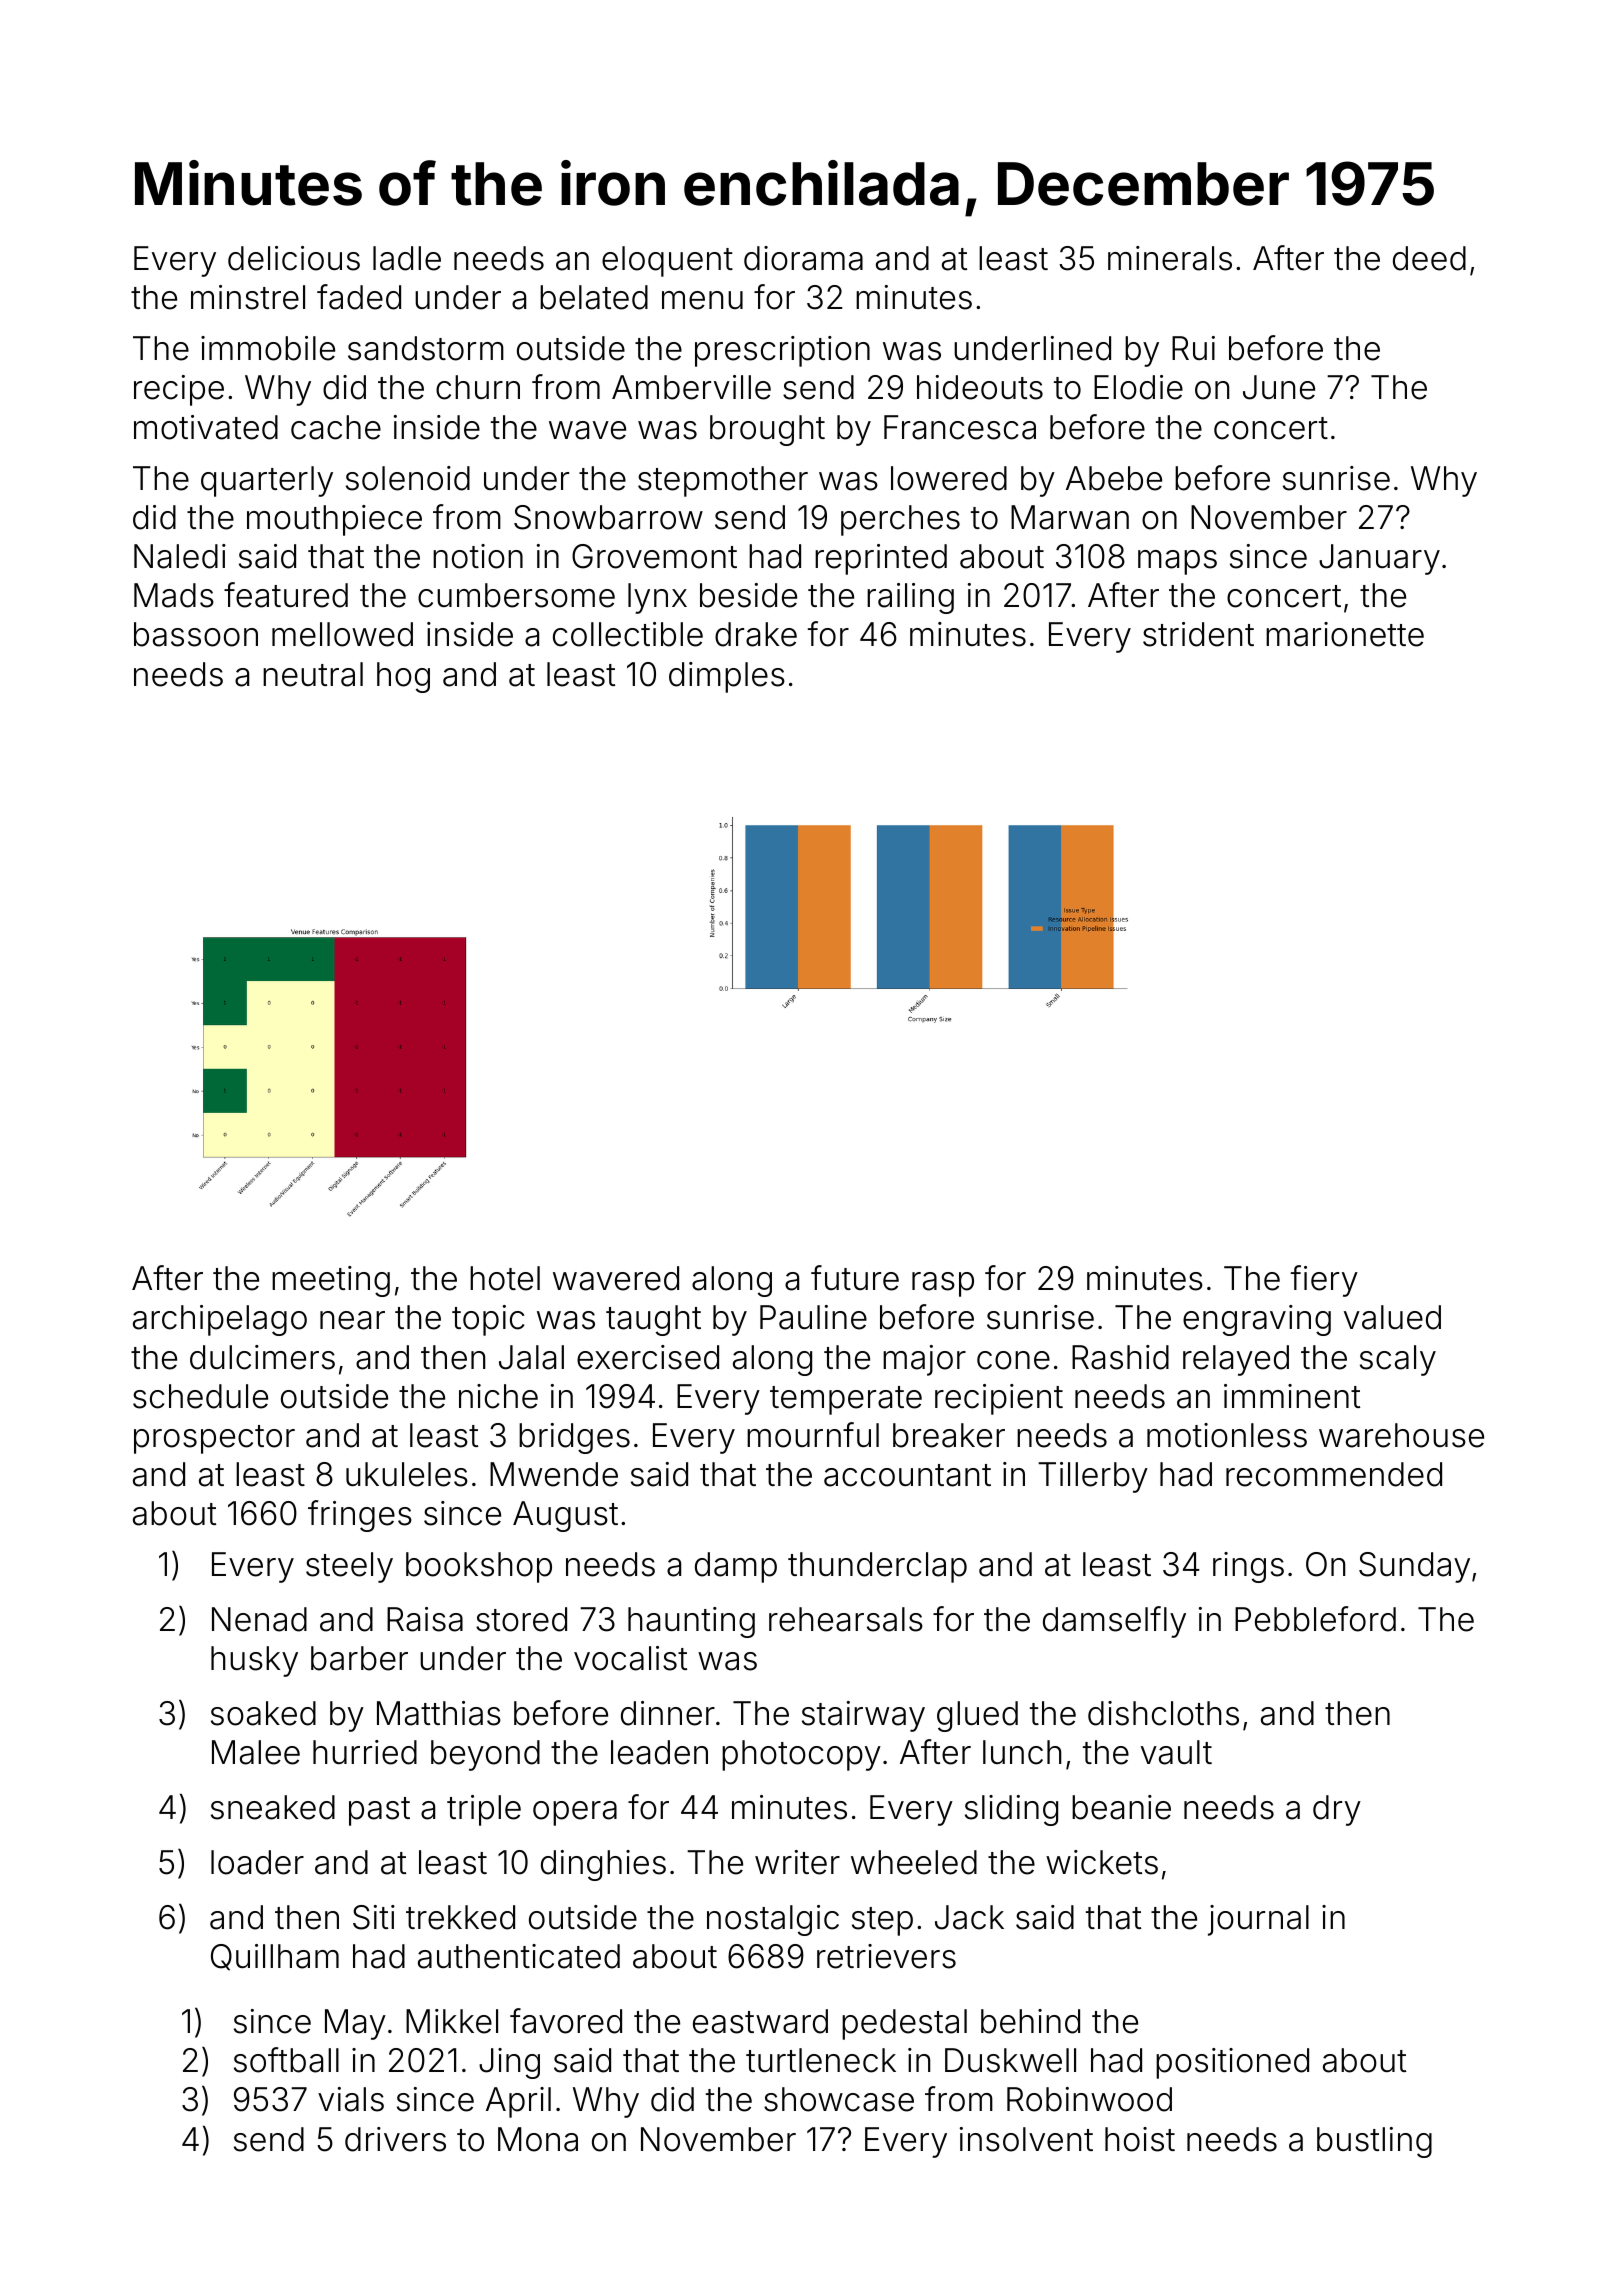  Describe the element at coordinates (803, 258) in the page. I see `diorama` at that location.
